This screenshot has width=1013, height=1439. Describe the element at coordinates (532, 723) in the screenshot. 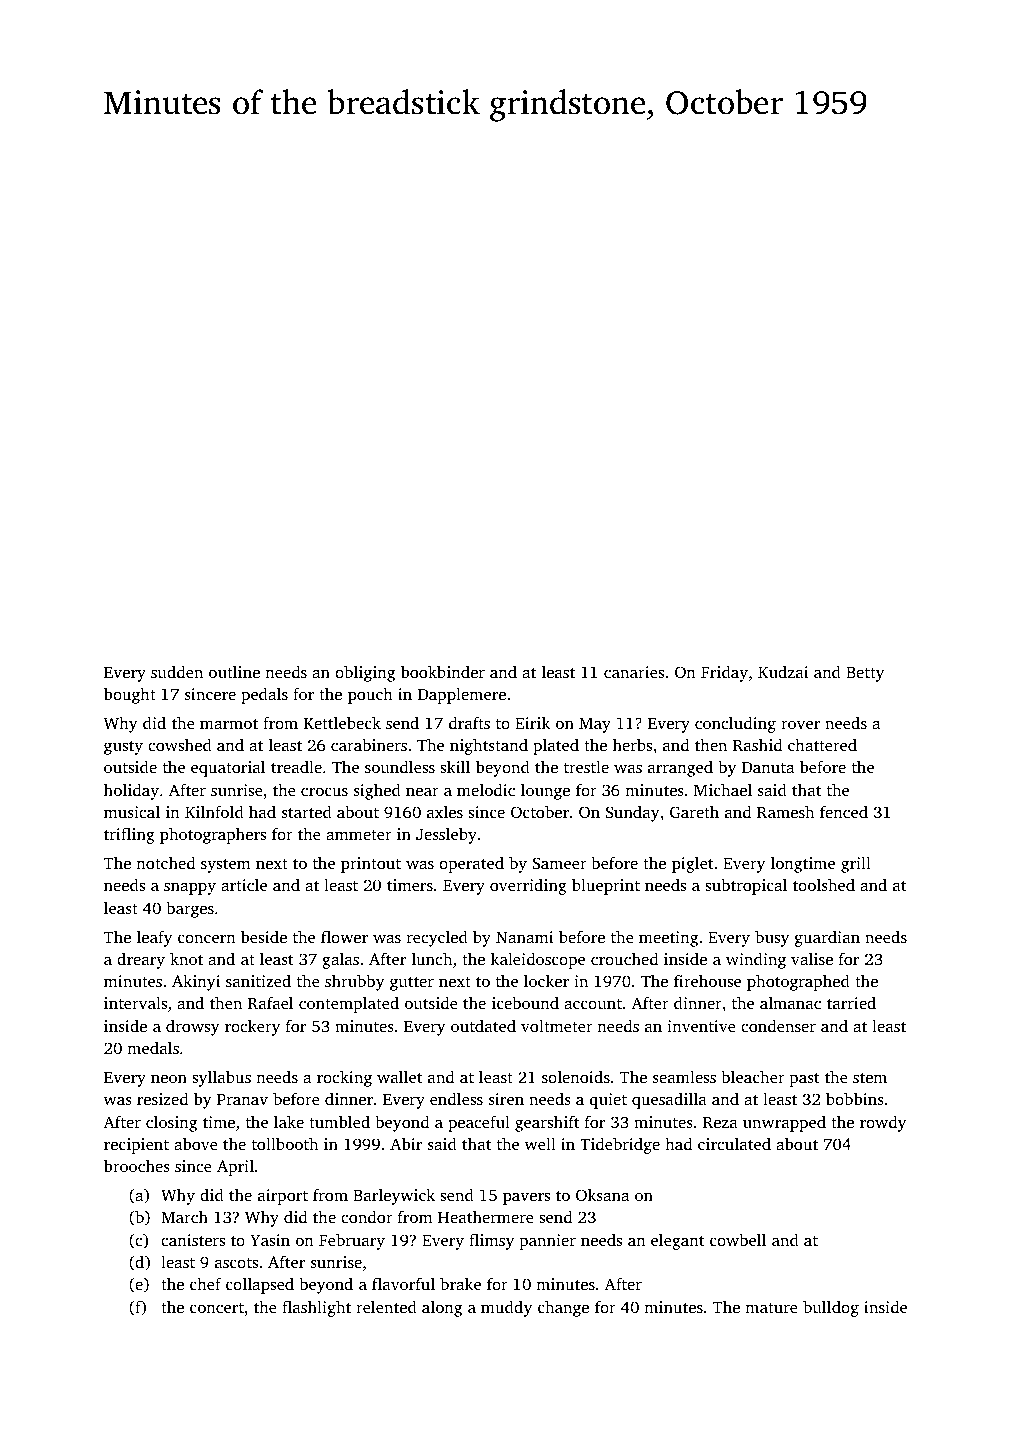

I see `Eirik` at that location.
